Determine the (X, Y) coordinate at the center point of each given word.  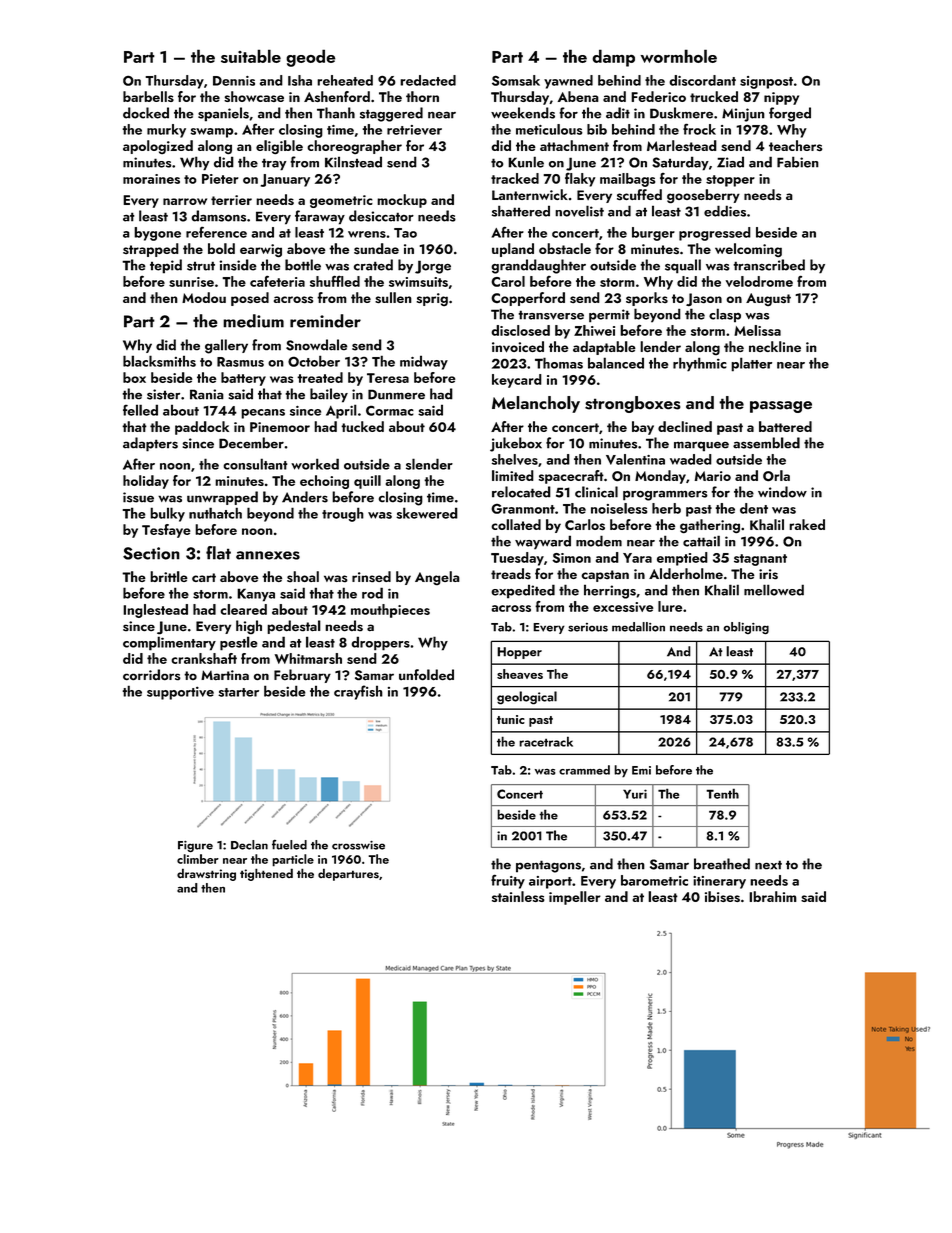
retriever (414, 130)
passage (781, 407)
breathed (722, 864)
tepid (166, 266)
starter (238, 692)
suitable (251, 56)
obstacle (565, 248)
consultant (255, 464)
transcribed (769, 265)
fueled (289, 845)
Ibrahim (773, 896)
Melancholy (536, 404)
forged (790, 114)
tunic (511, 719)
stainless (518, 896)
